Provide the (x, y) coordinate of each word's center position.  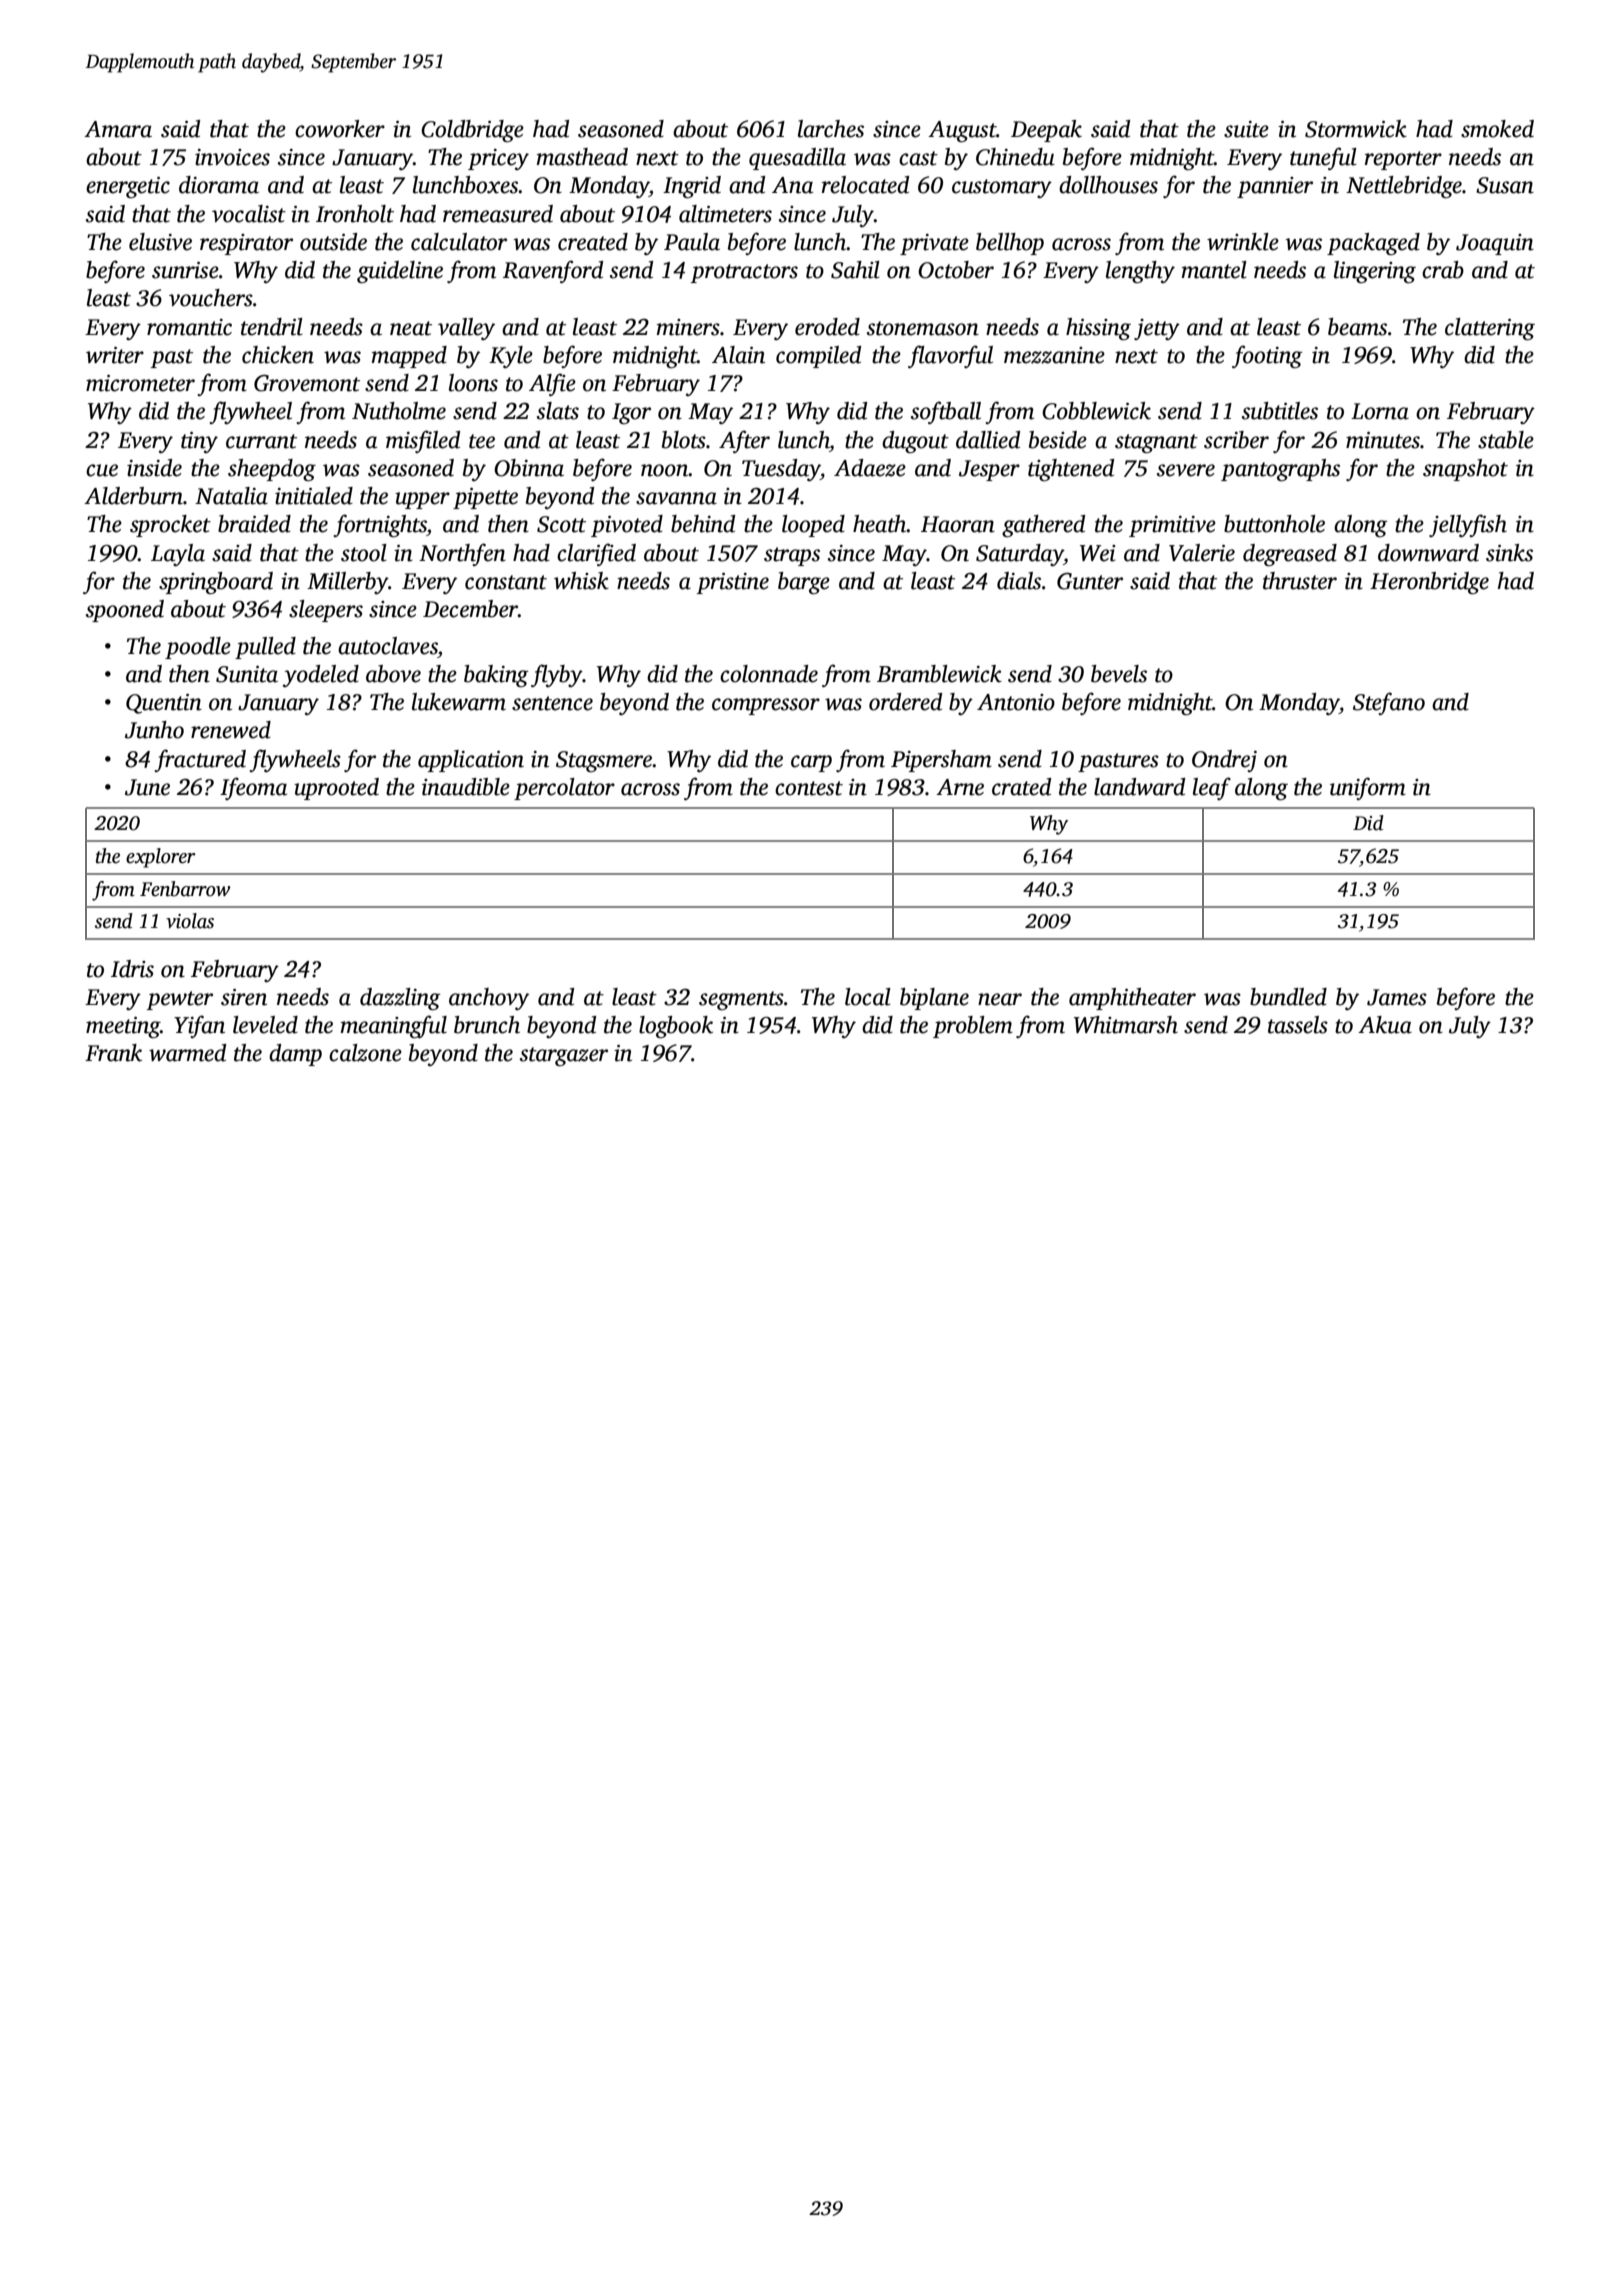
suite (1246, 129)
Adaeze (870, 468)
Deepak (1046, 131)
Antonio (1016, 702)
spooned (125, 611)
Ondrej (1224, 761)
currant (261, 441)
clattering (1490, 329)
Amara (118, 129)
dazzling (400, 999)
